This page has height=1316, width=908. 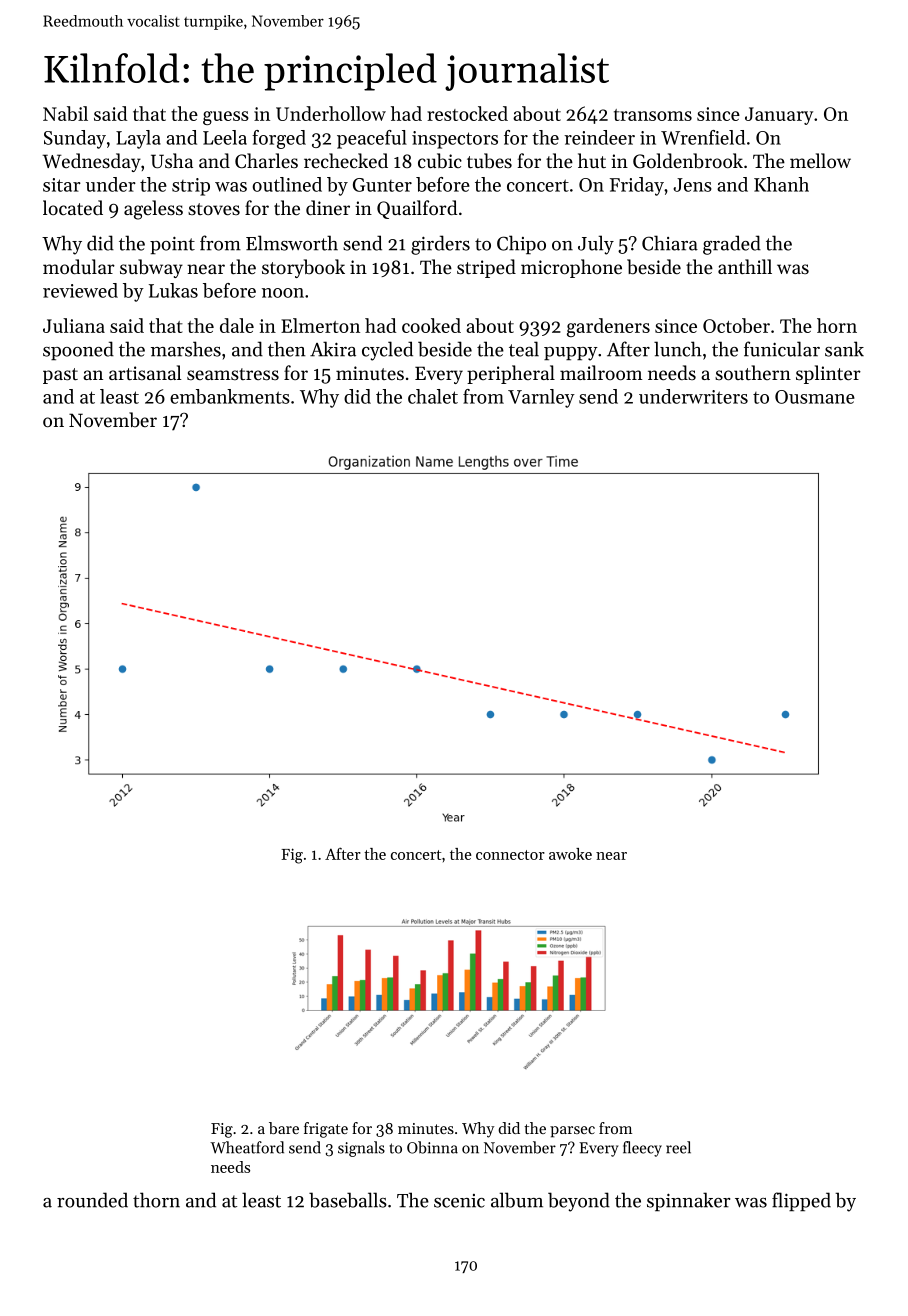 I want to click on connector, so click(x=510, y=855).
